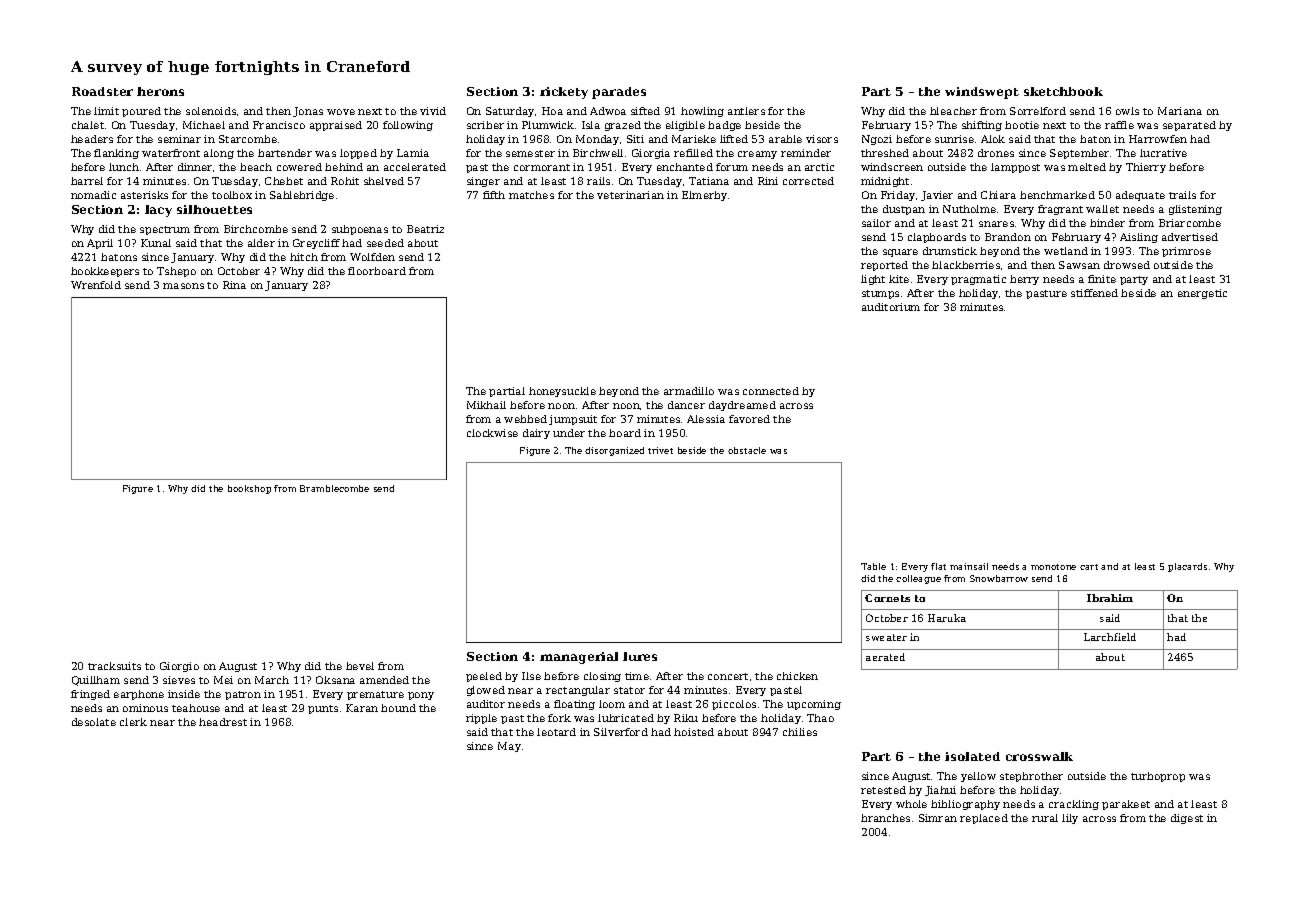 This screenshot has height=924, width=1308. I want to click on desolate, so click(94, 722).
